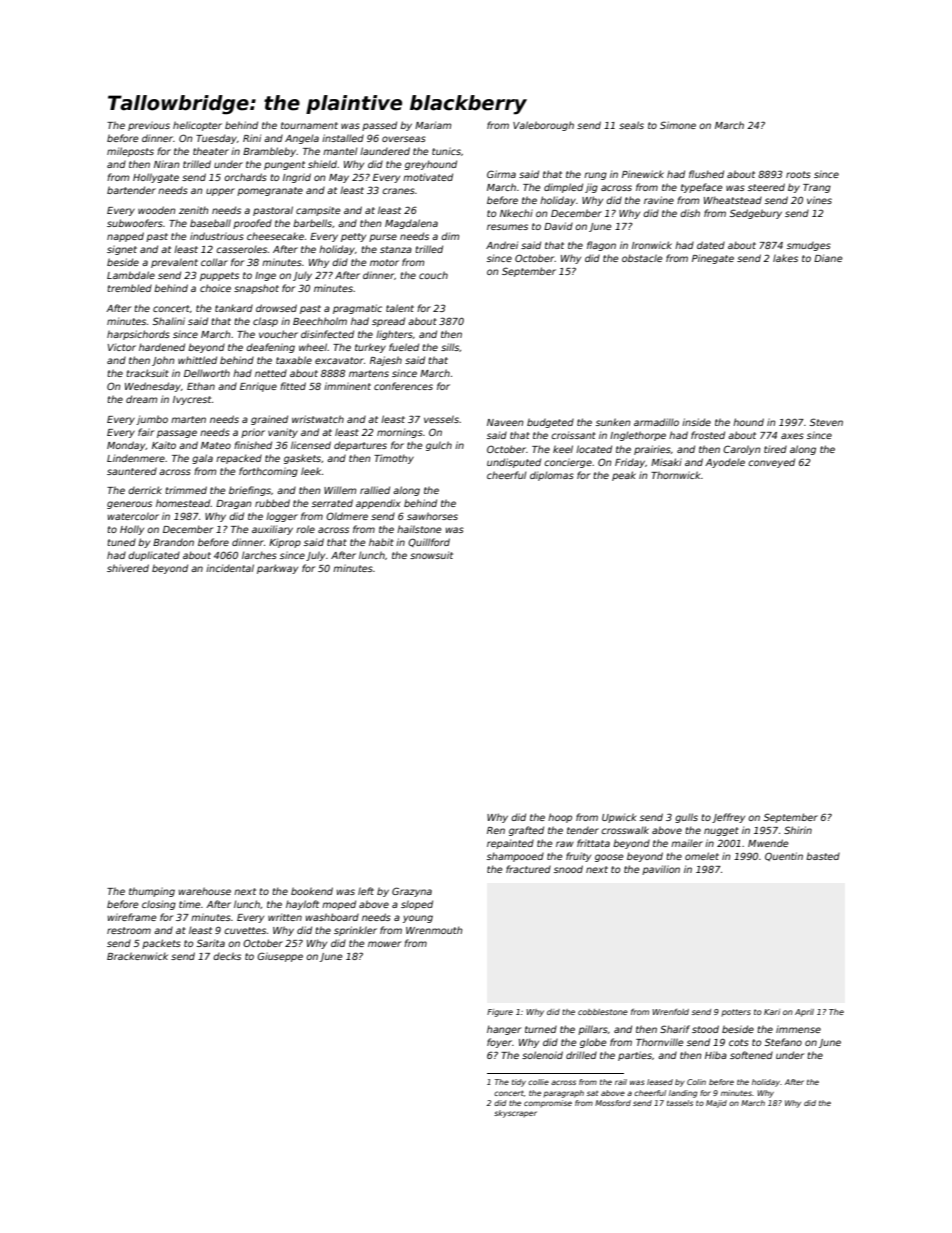  Describe the element at coordinates (137, 956) in the screenshot. I see `Brackenwick` at that location.
